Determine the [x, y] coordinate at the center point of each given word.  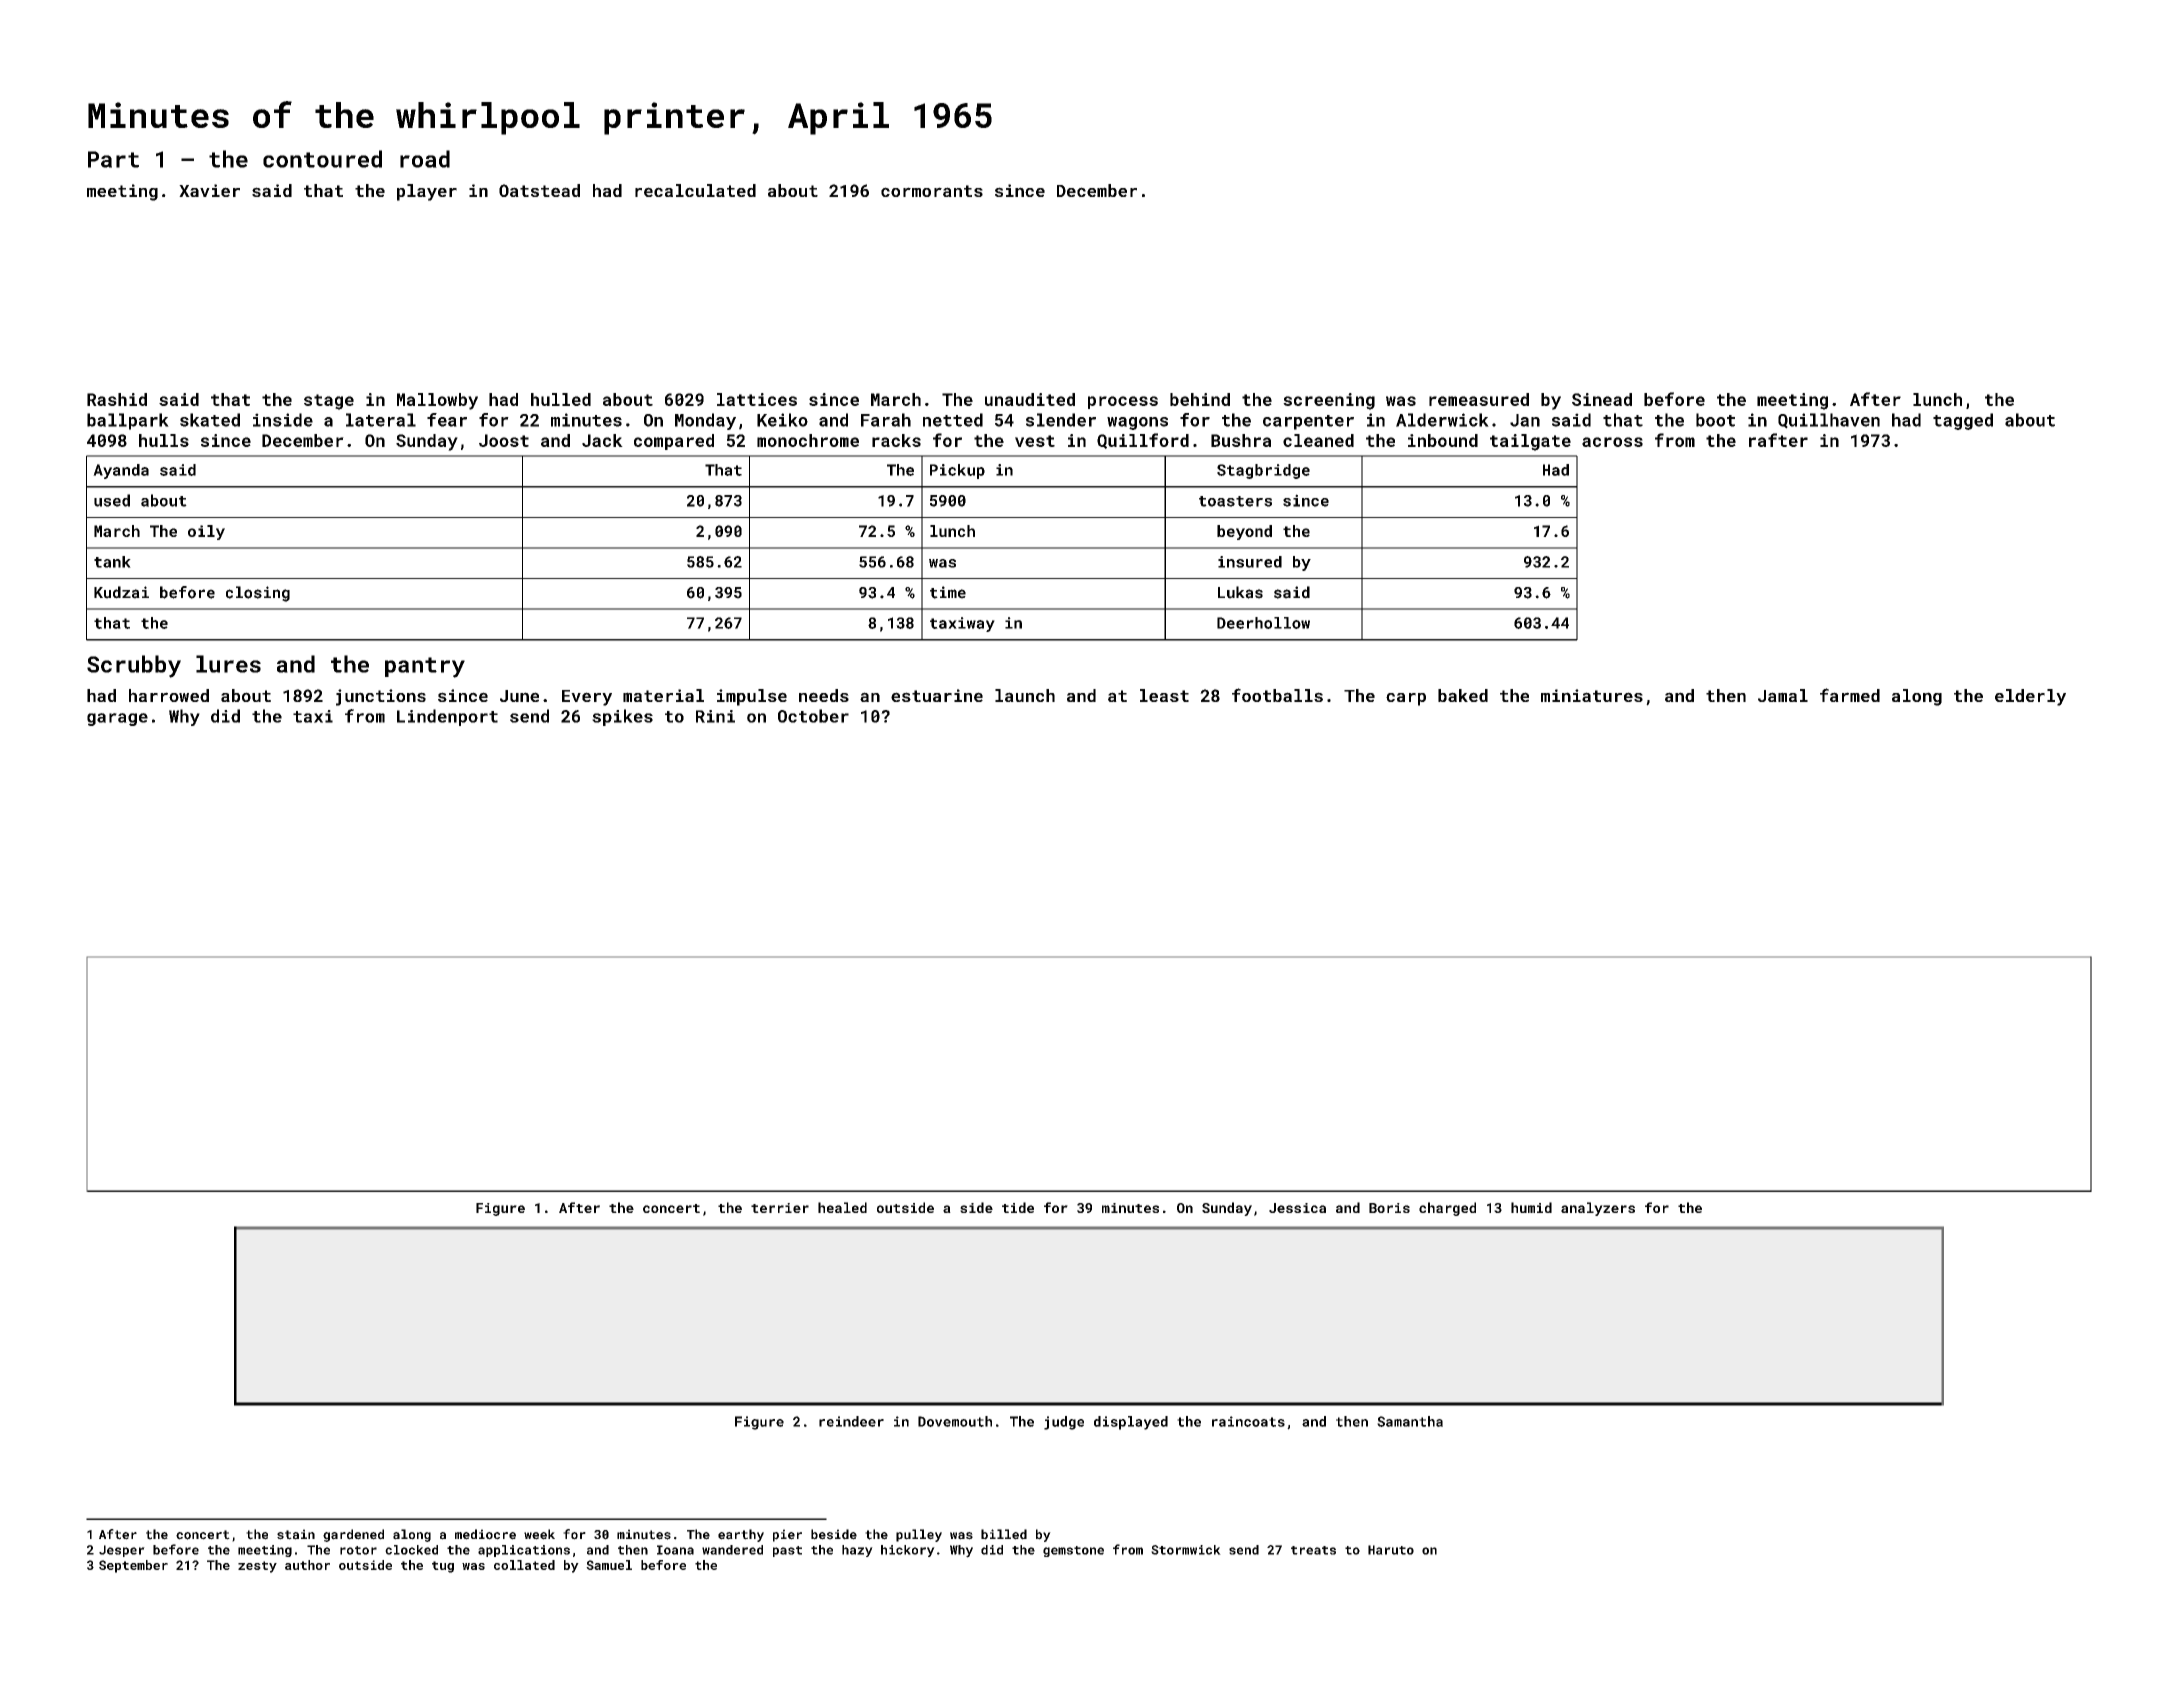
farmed [1850, 695]
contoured [322, 159]
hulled [561, 399]
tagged [1963, 421]
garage [117, 719]
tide [1018, 1207]
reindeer [851, 1421]
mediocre [485, 1534]
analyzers [1598, 1209]
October [813, 716]
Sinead [1602, 399]
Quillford [1143, 441]
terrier [780, 1208]
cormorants [932, 191]
